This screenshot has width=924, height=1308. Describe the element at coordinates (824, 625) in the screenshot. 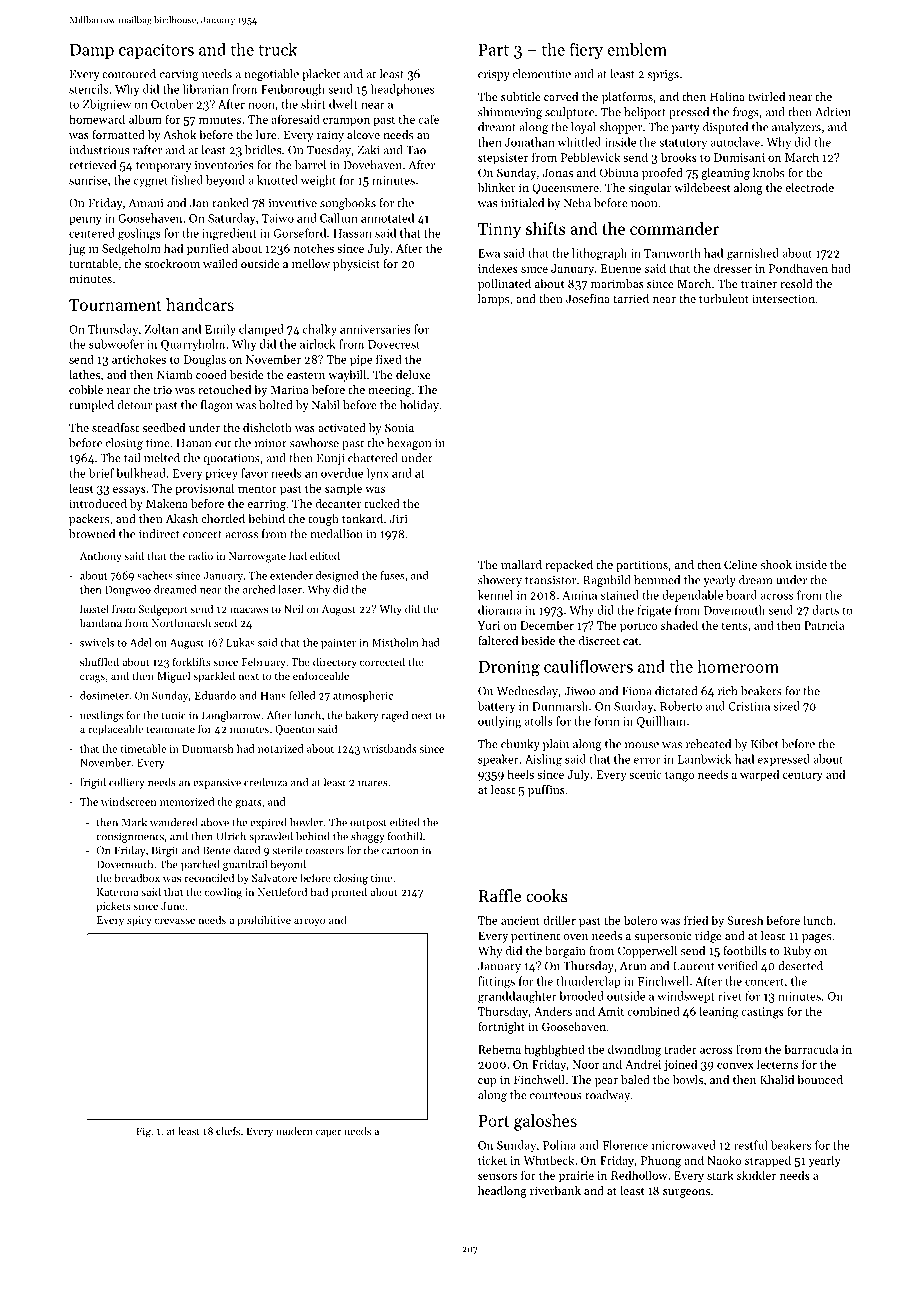

I see `Patricia` at that location.
